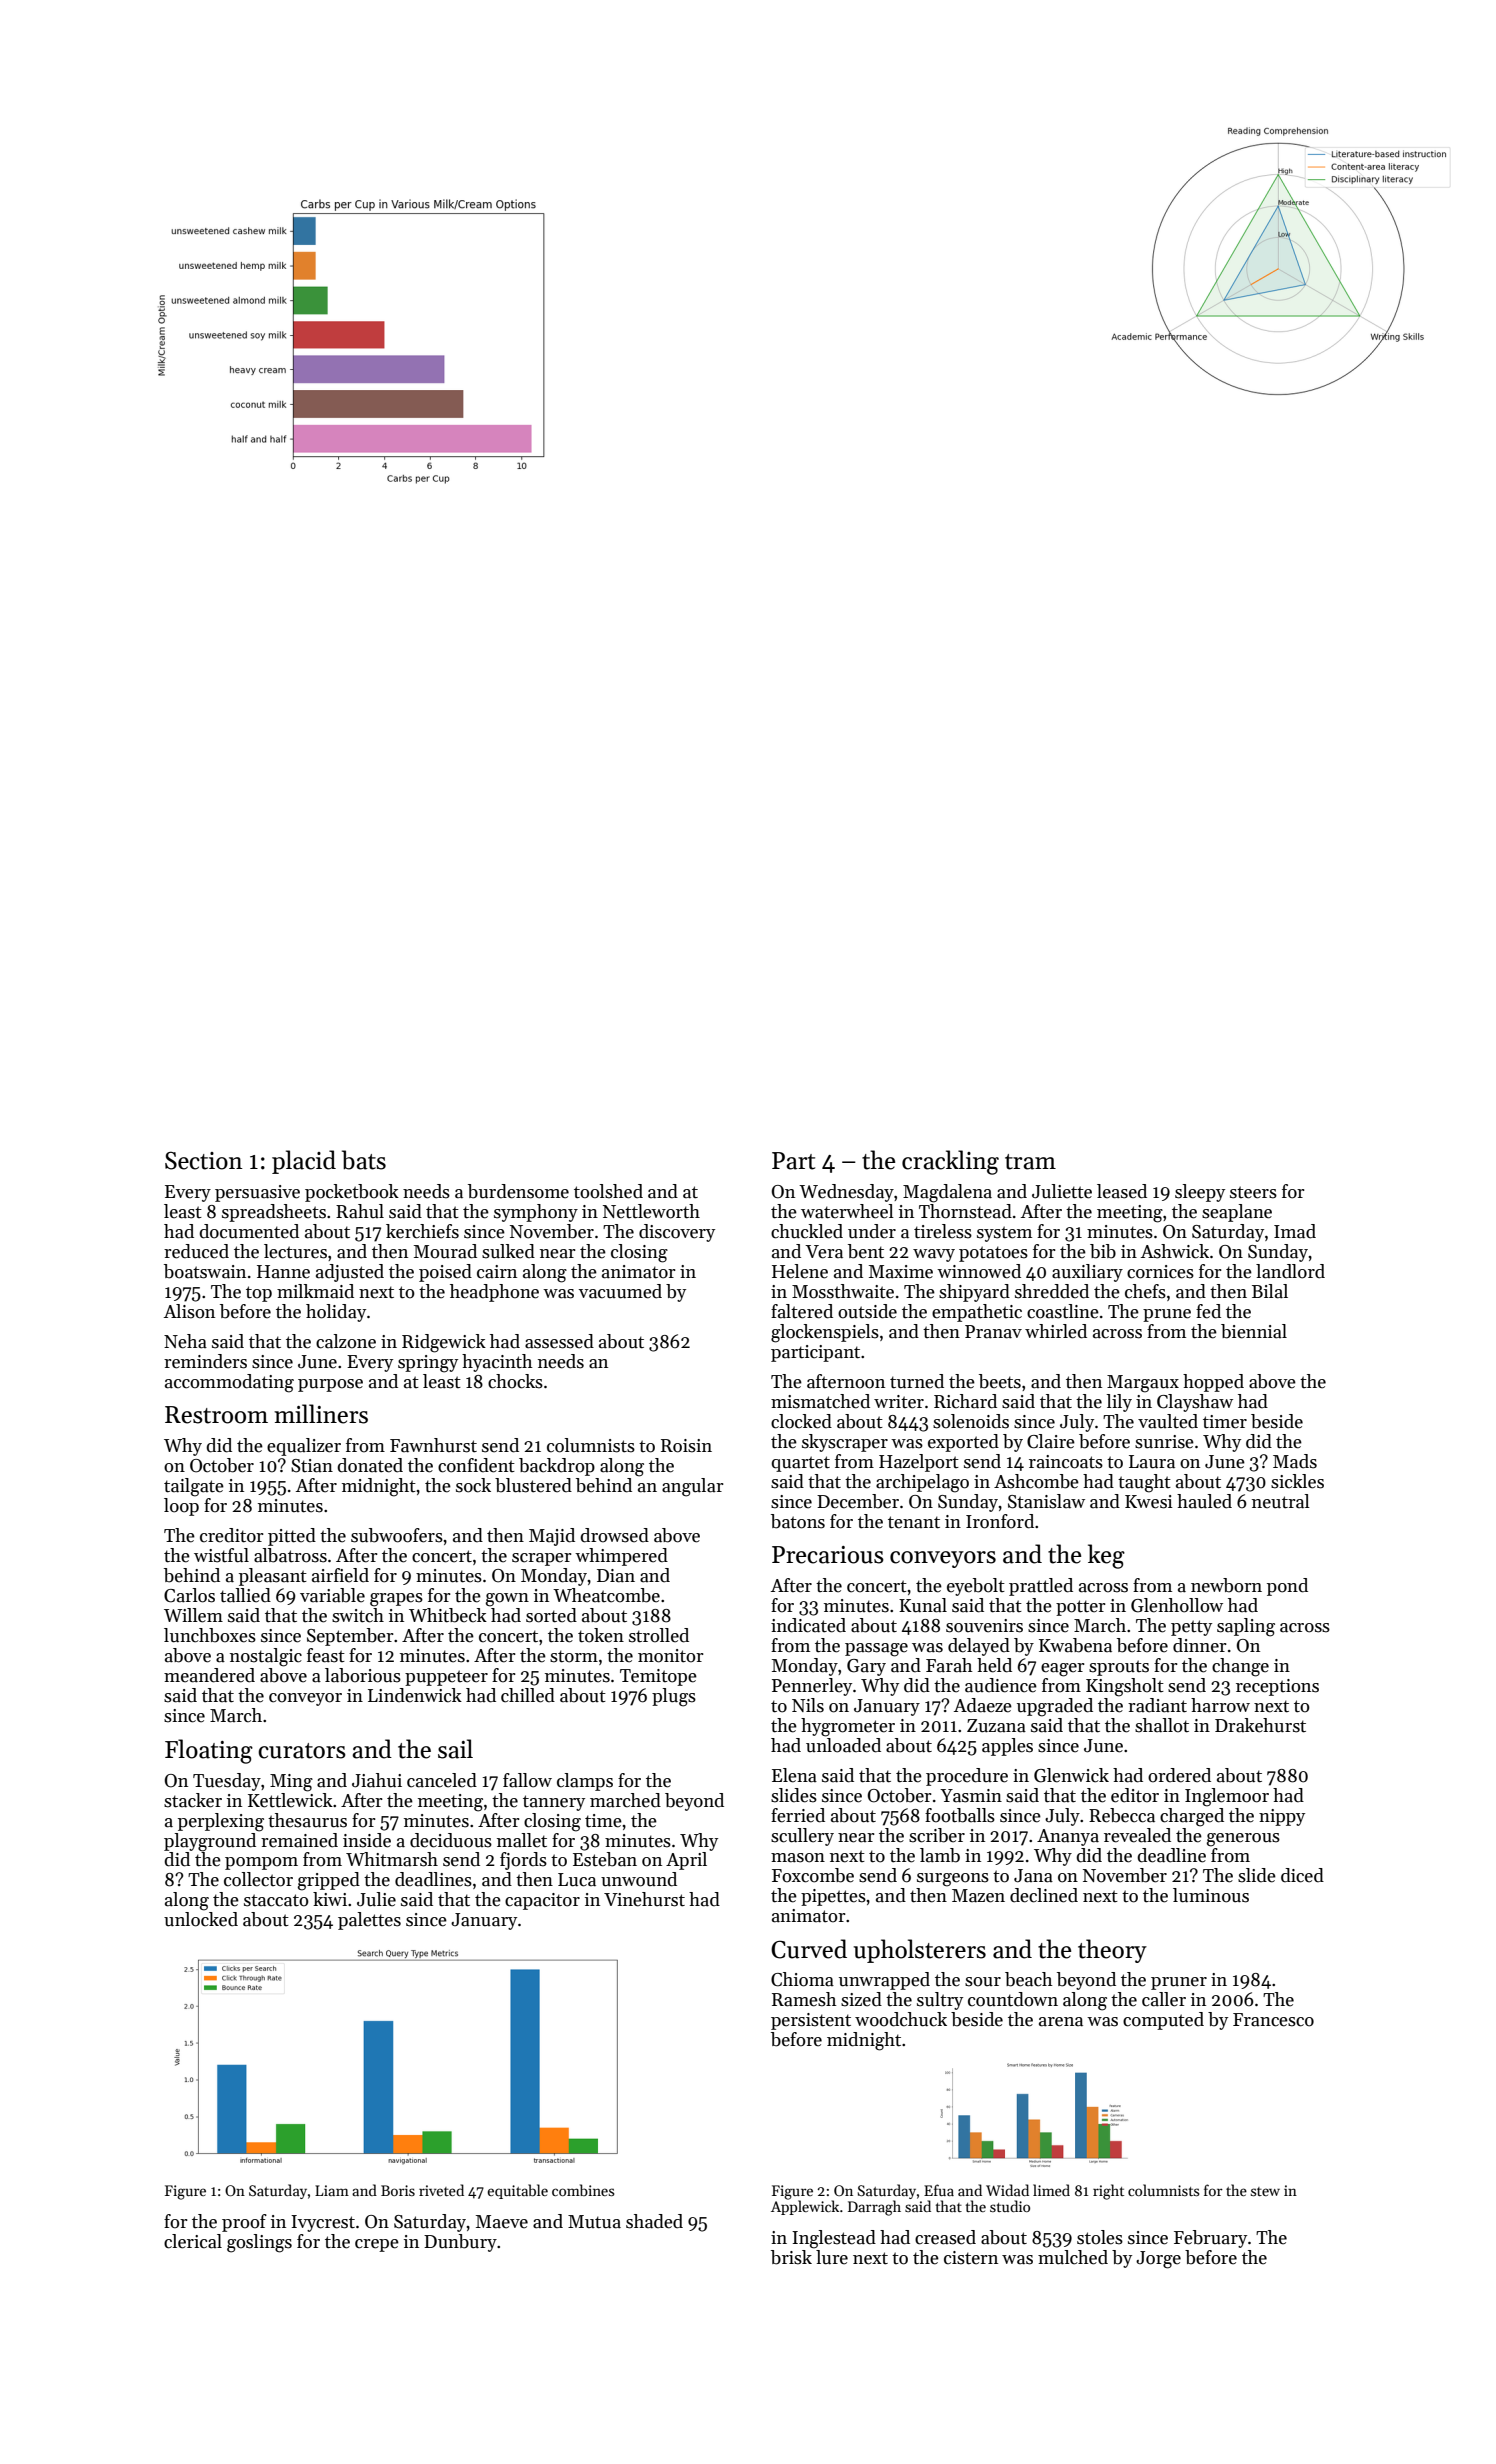 Image resolution: width=1496 pixels, height=2464 pixels. Describe the element at coordinates (189, 1595) in the screenshot. I see `Carlos` at that location.
